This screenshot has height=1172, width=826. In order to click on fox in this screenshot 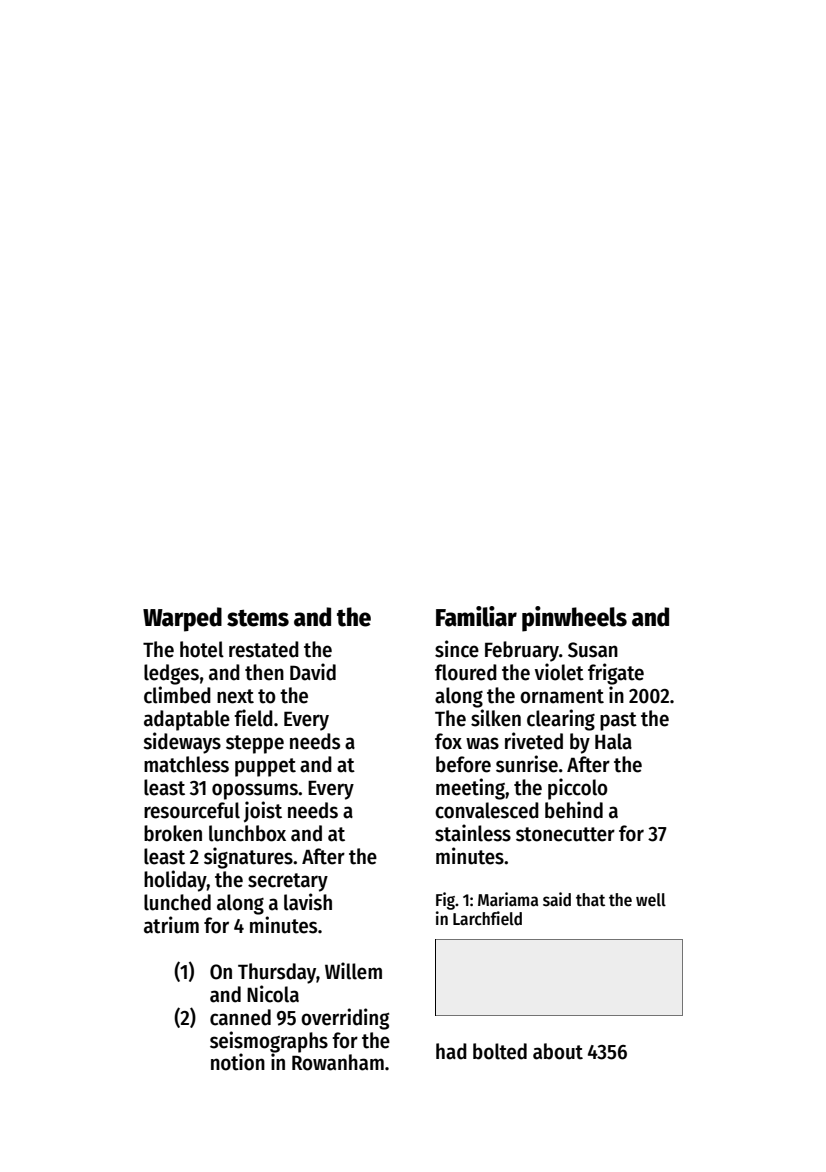, I will do `click(448, 741)`.
